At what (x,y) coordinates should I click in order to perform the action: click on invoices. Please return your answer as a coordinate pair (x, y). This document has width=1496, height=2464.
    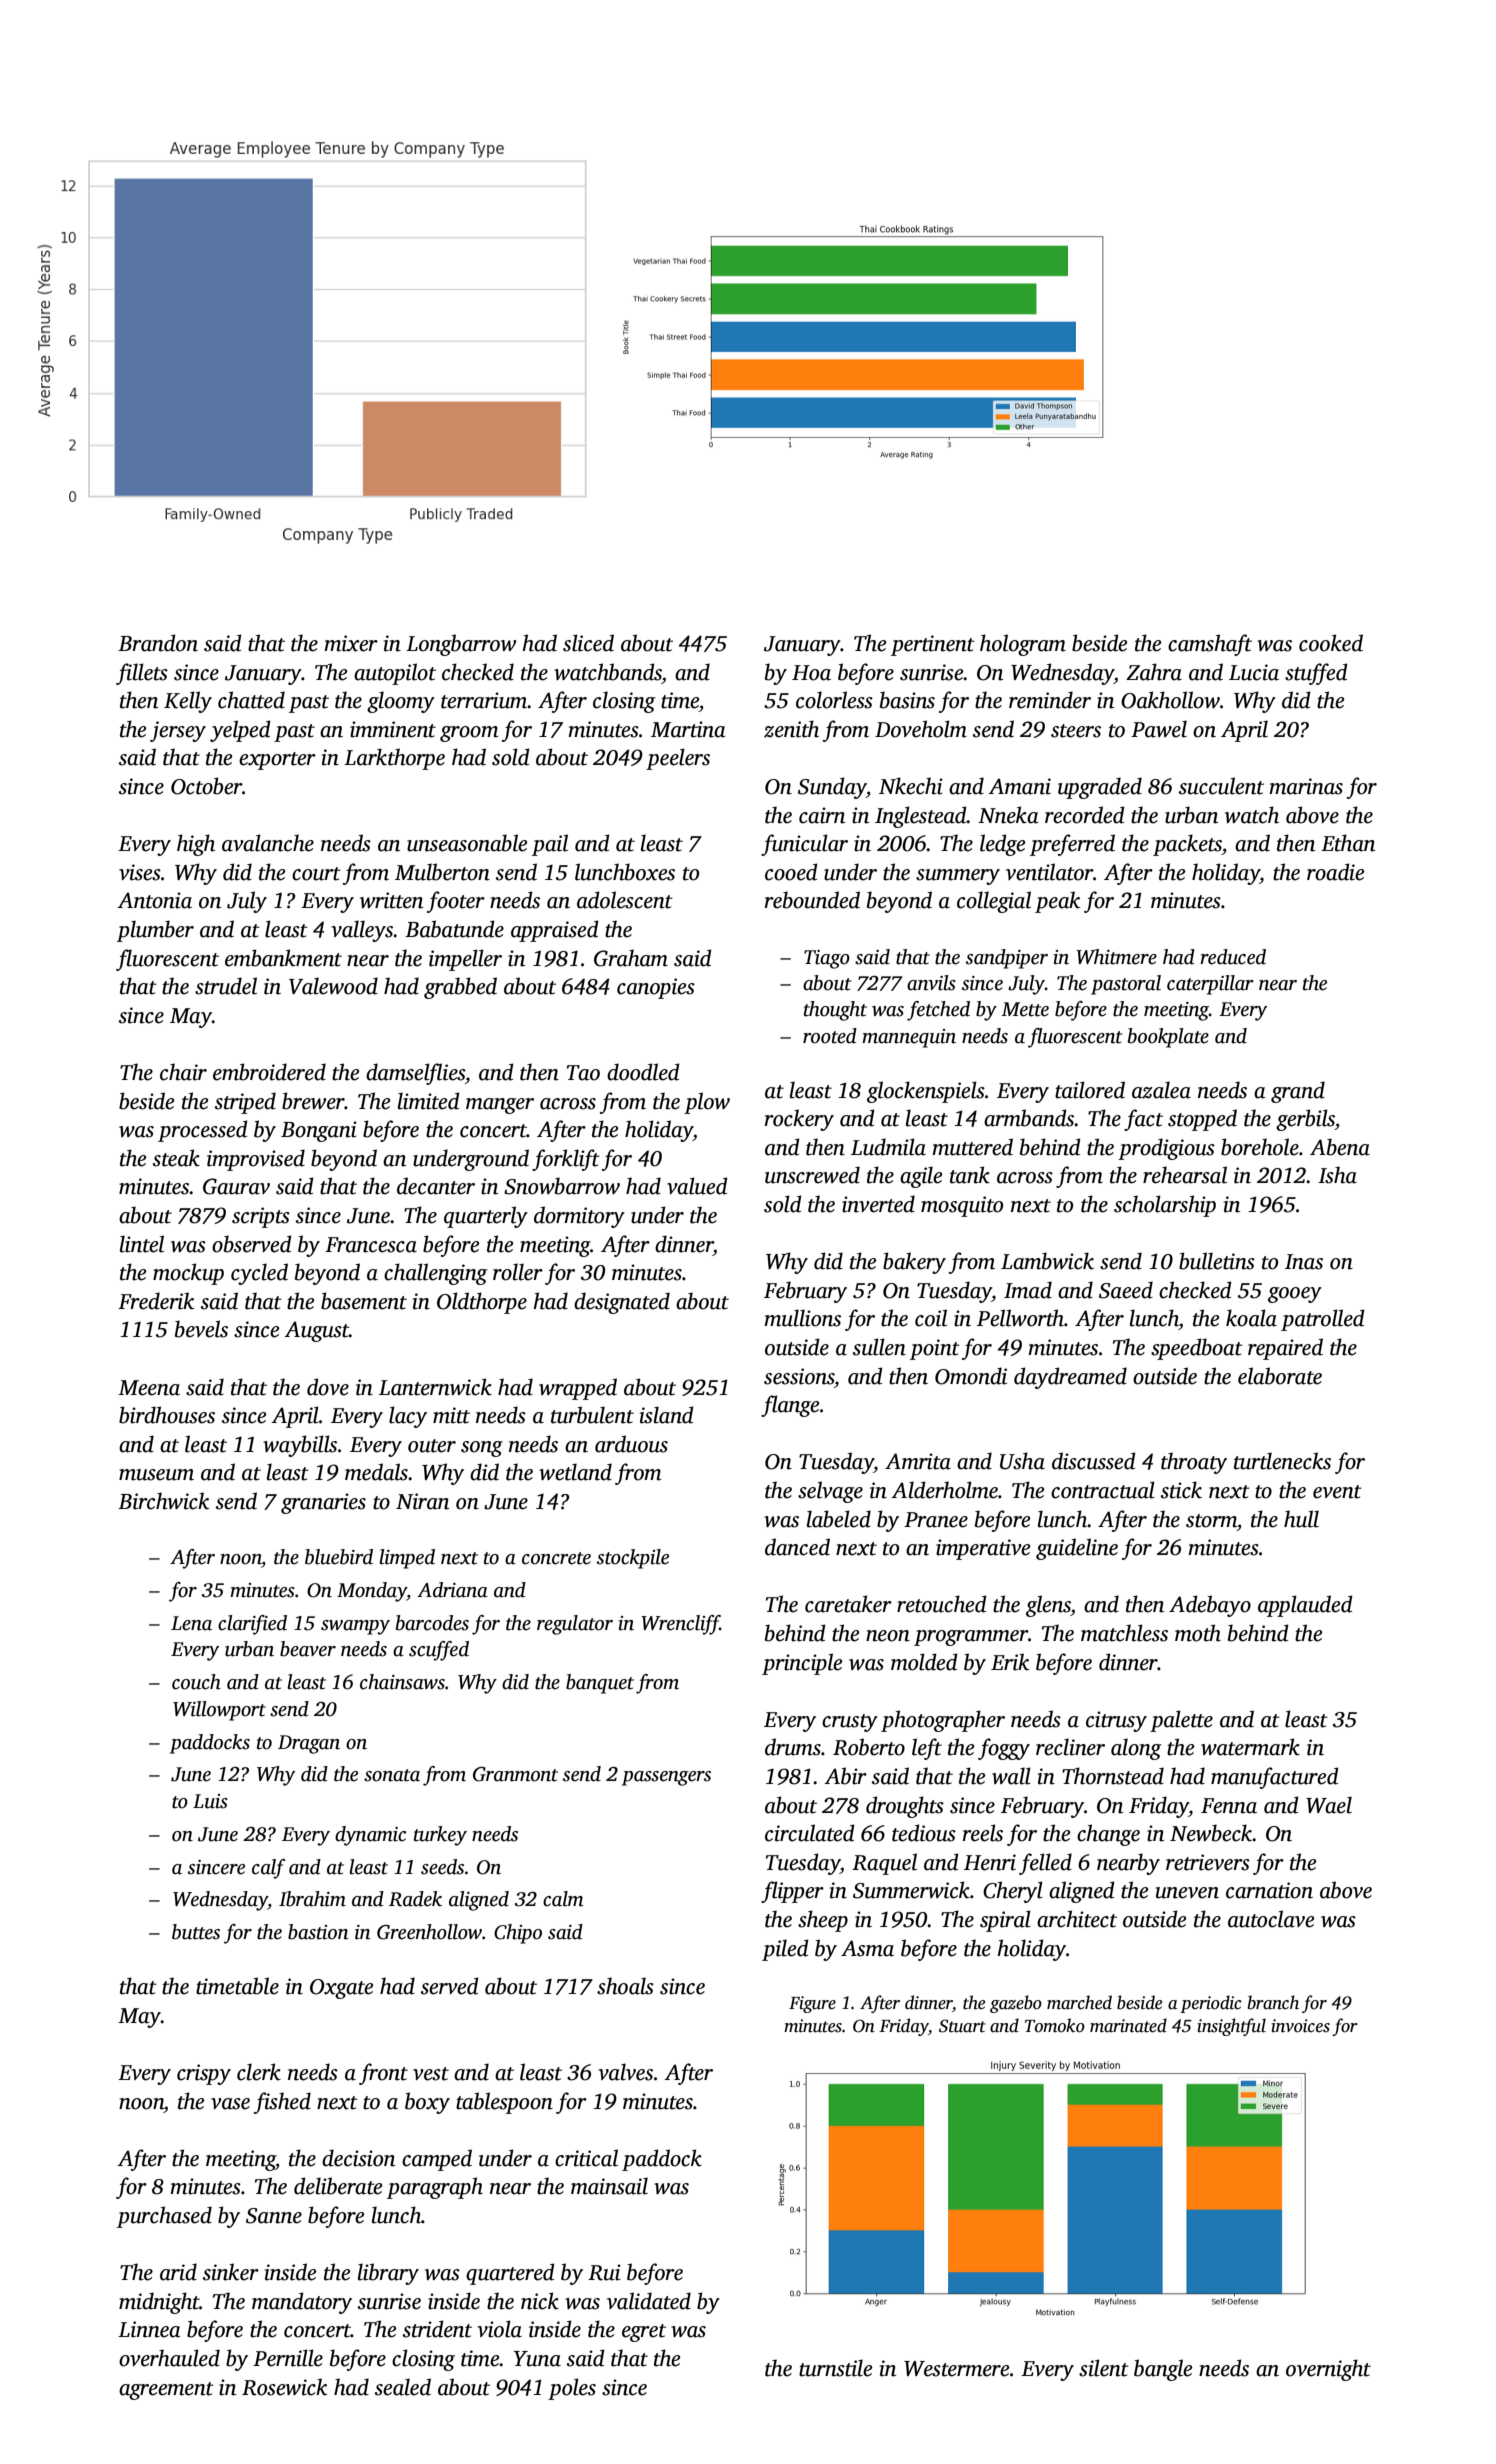
    Looking at the image, I should click on (1300, 2026).
